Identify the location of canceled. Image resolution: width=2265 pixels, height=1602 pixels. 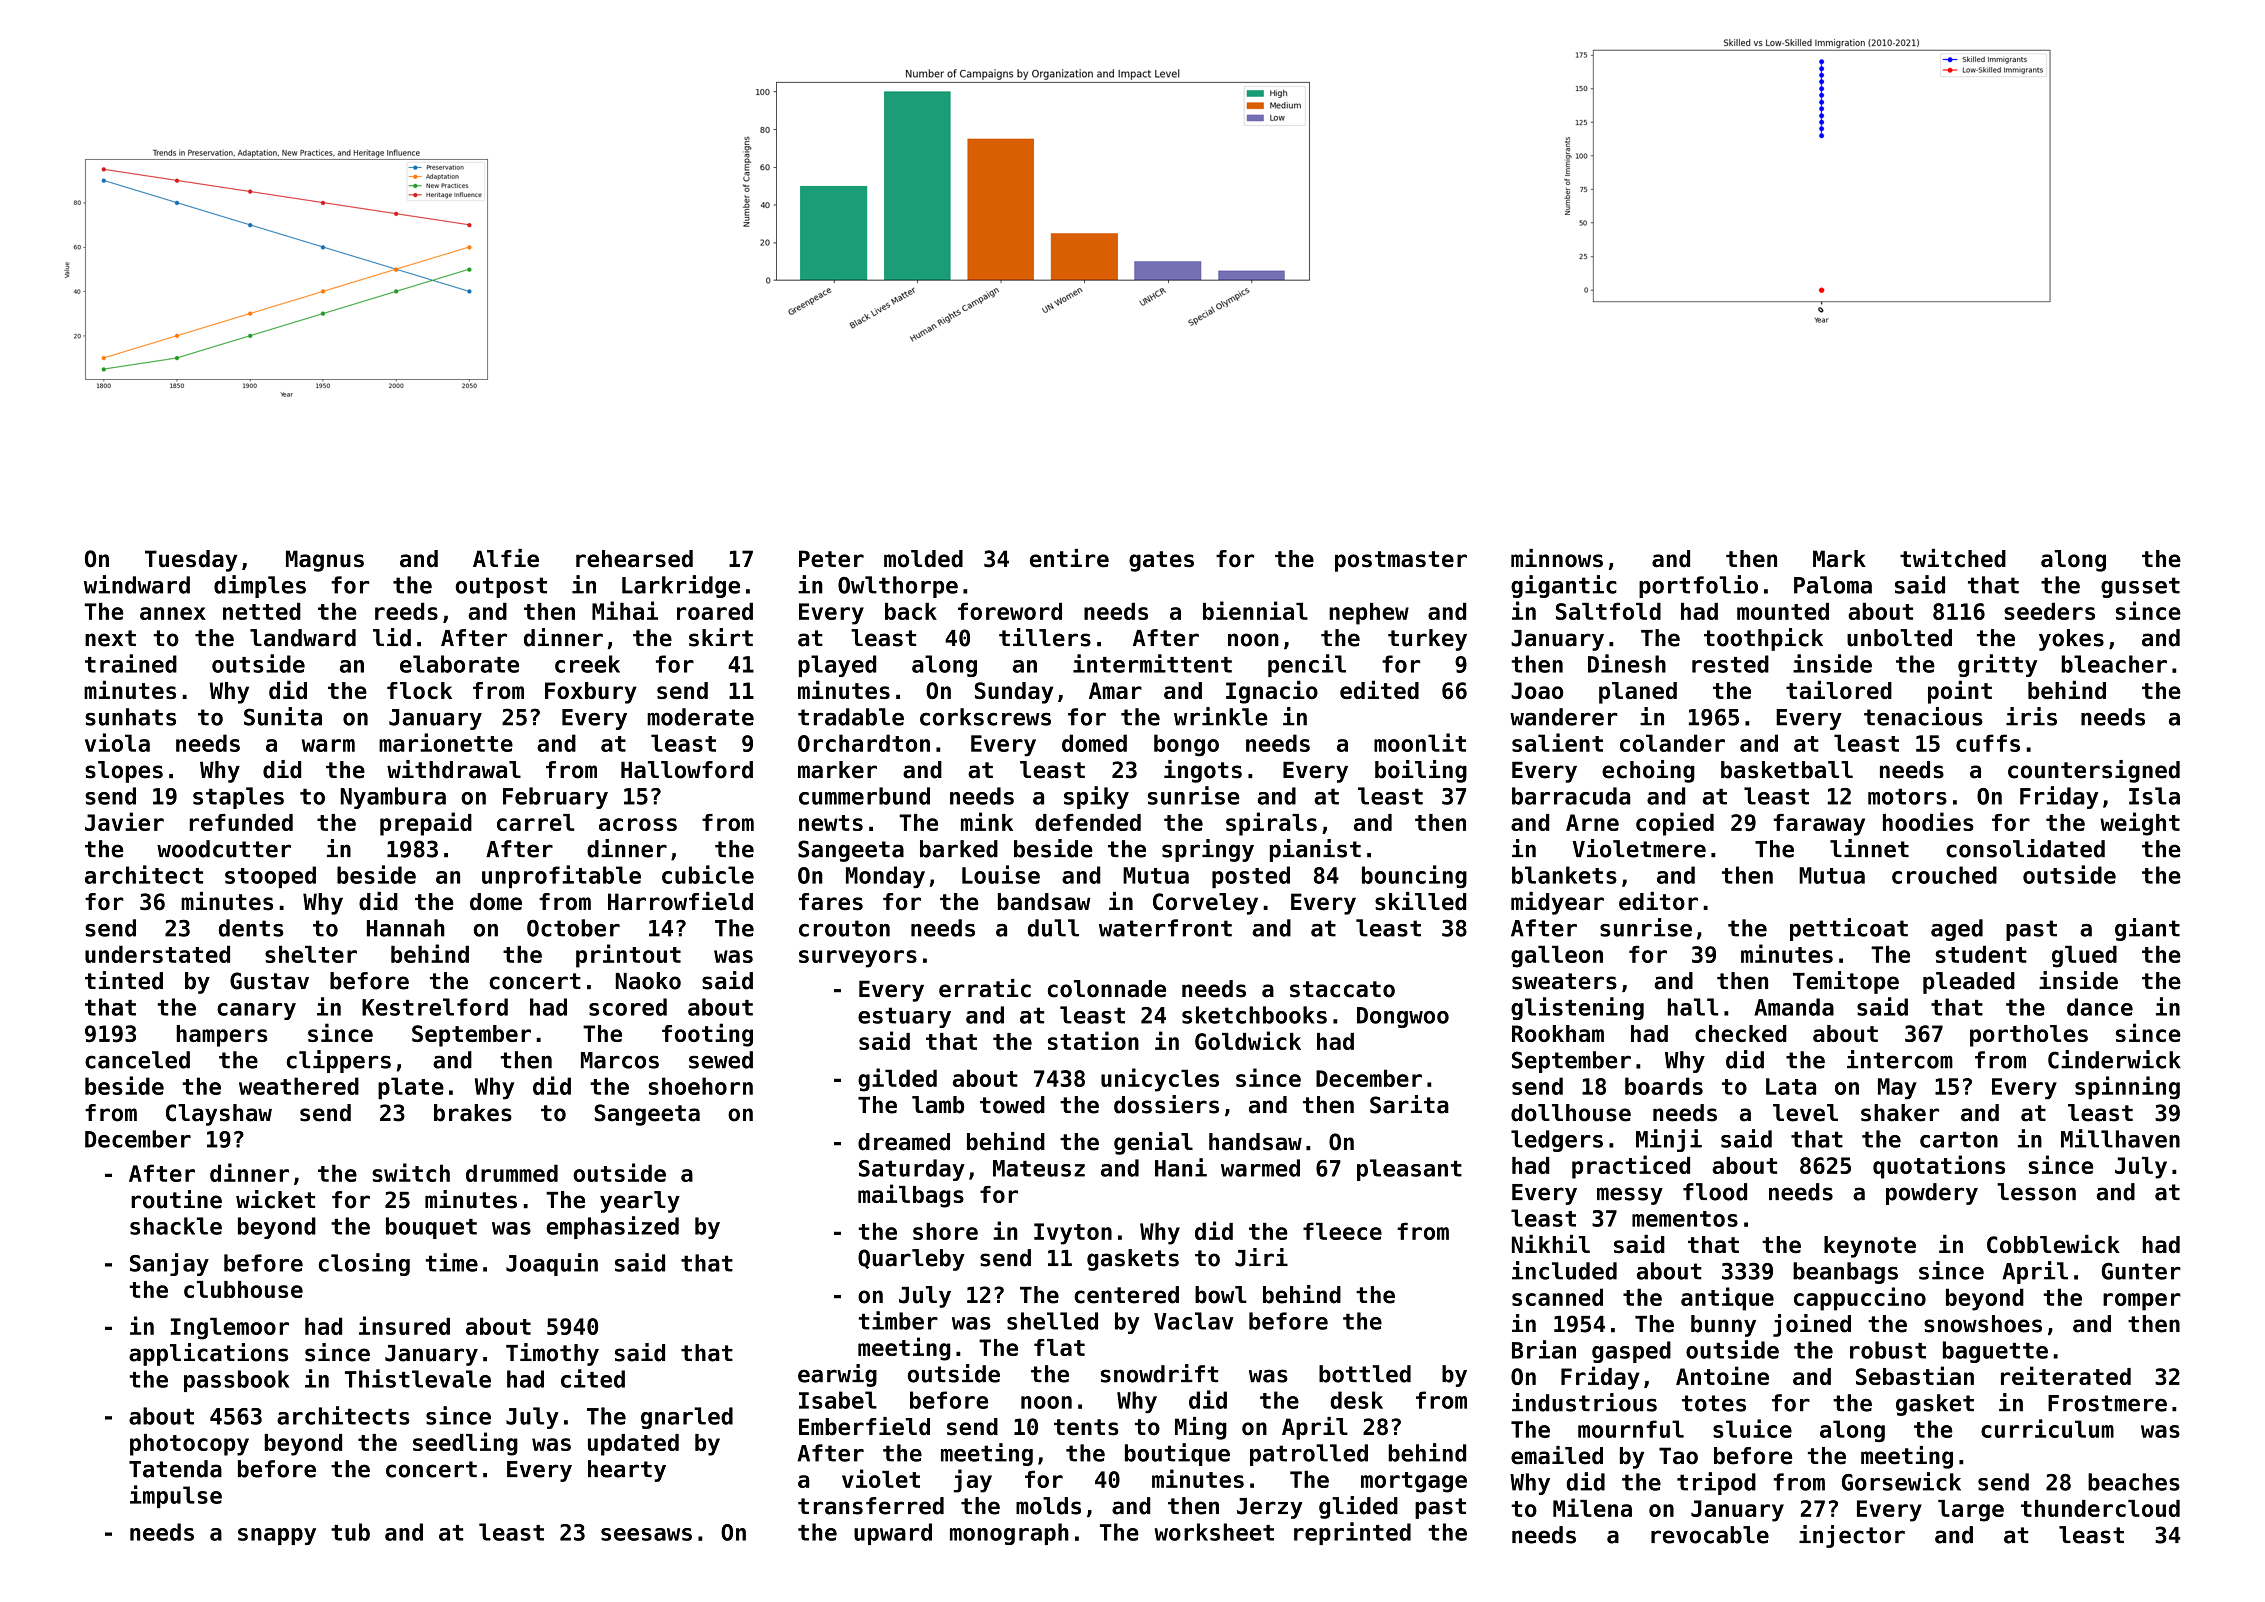
(137, 1060).
